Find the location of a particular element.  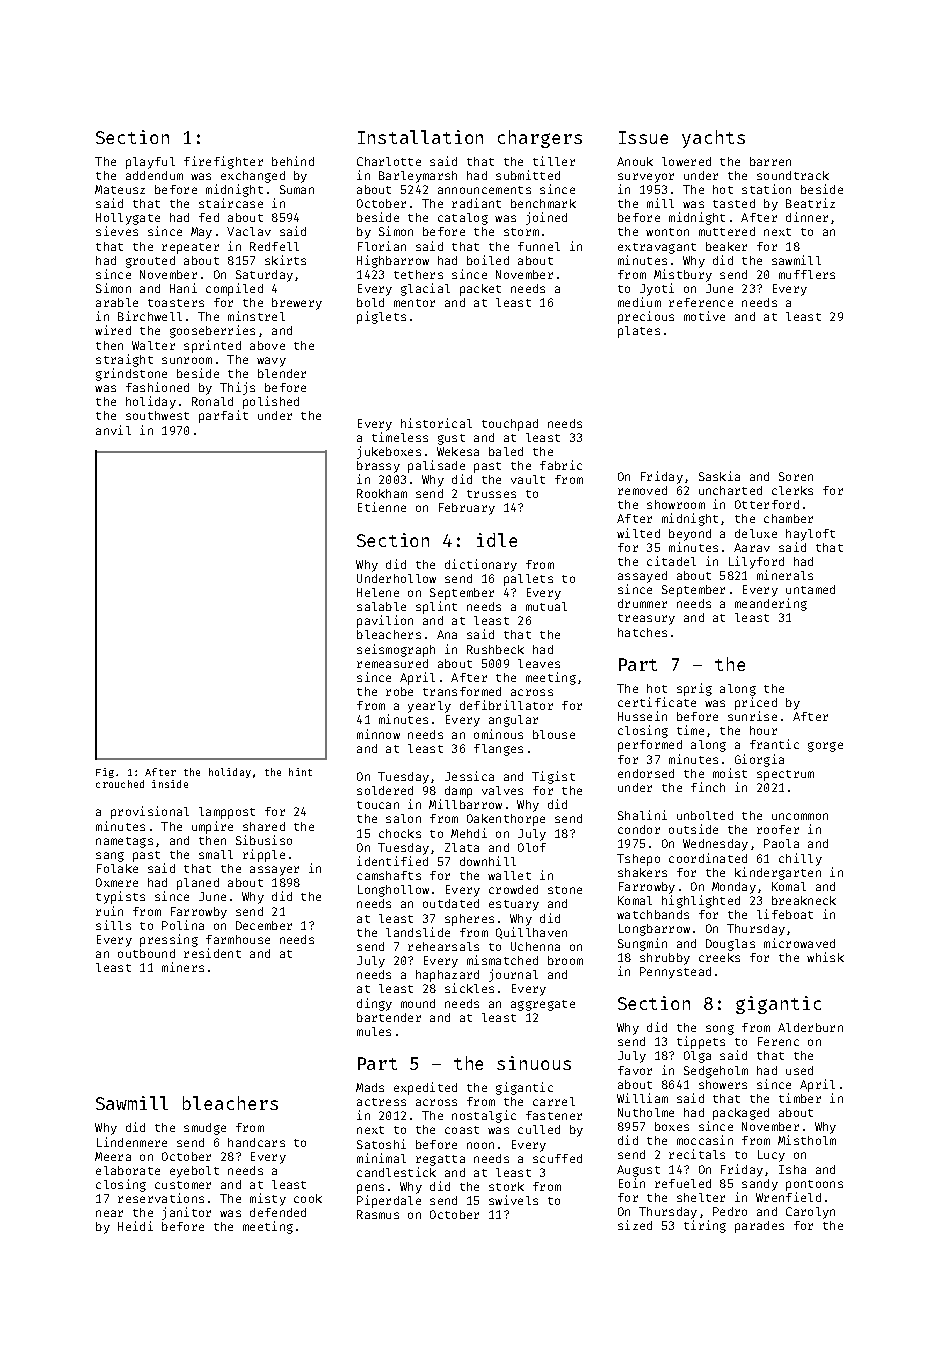

Olof is located at coordinates (532, 847).
